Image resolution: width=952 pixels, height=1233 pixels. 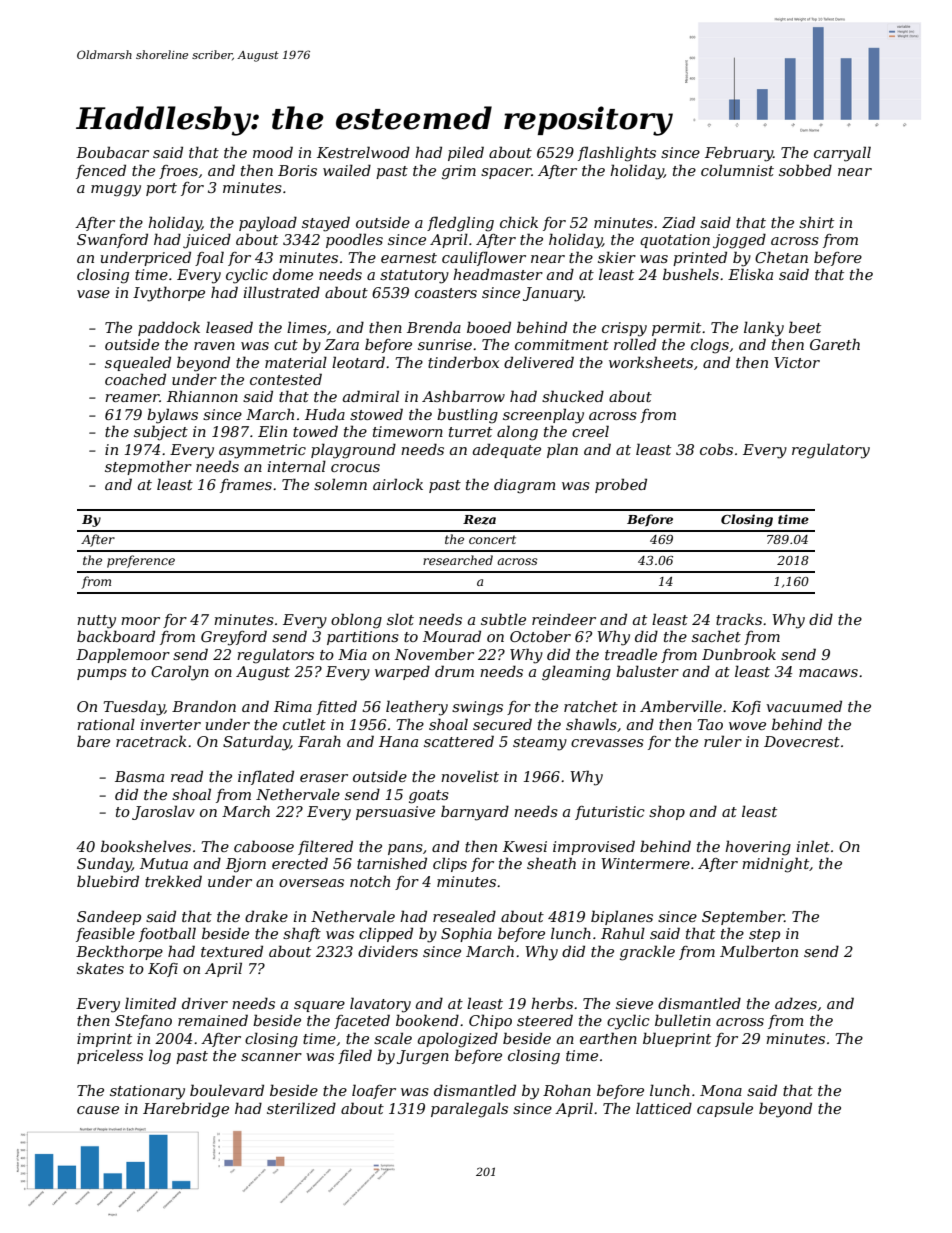 I want to click on trekked, so click(x=173, y=881).
